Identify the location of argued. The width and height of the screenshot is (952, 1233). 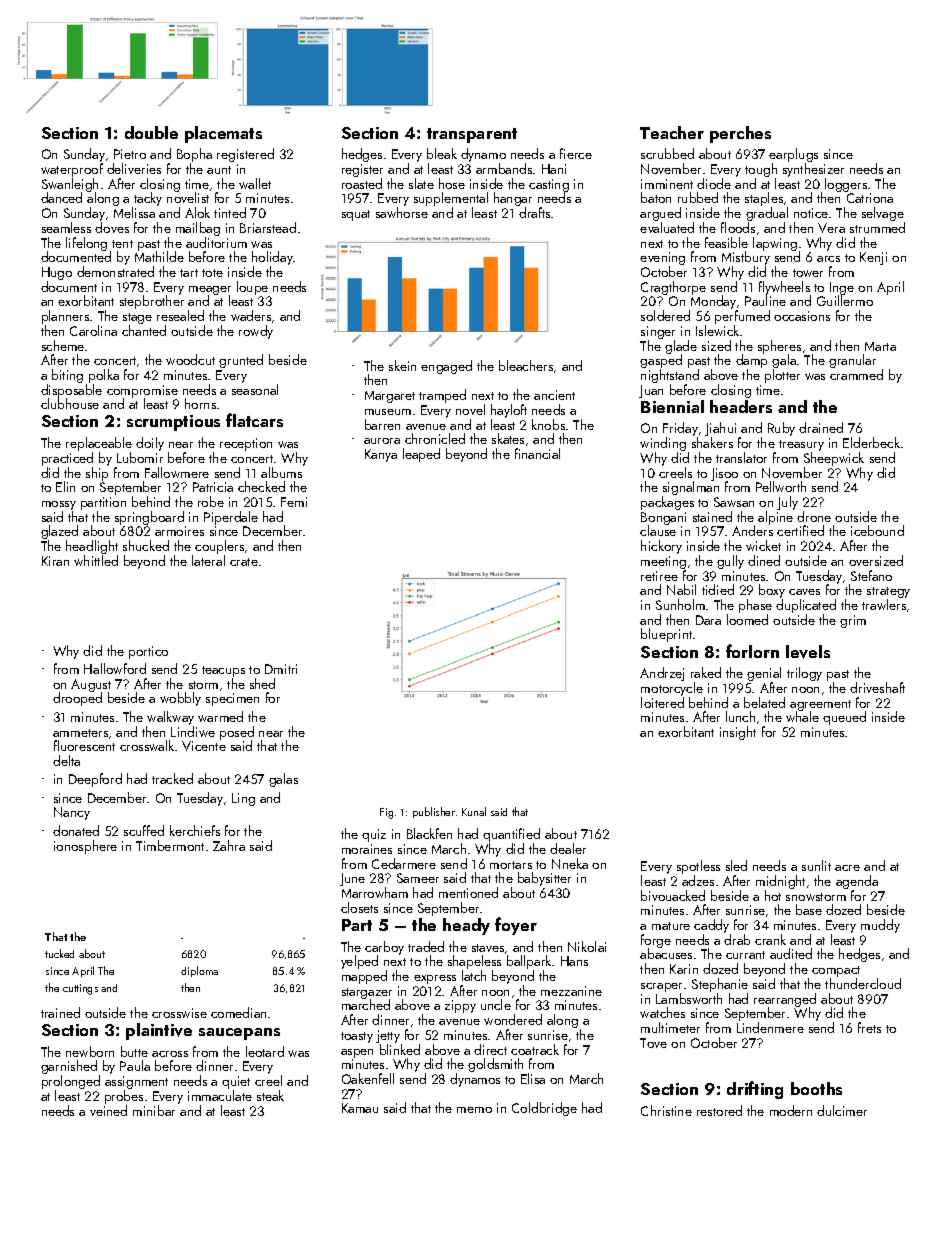
(660, 214).
